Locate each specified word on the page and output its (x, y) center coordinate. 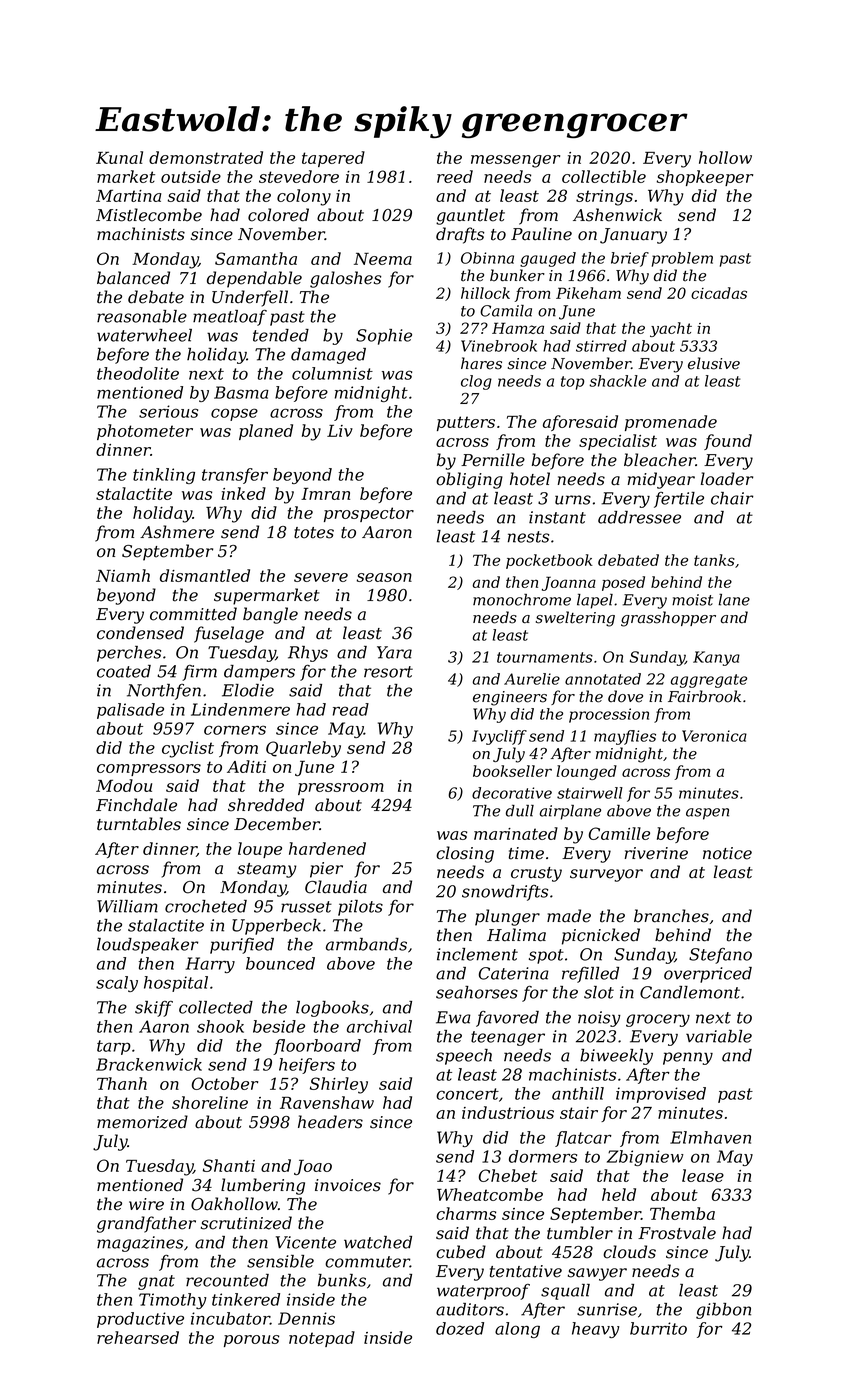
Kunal (119, 157)
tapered (333, 159)
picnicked (601, 936)
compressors (149, 770)
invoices (348, 1185)
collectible (604, 176)
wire (146, 1204)
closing (465, 854)
